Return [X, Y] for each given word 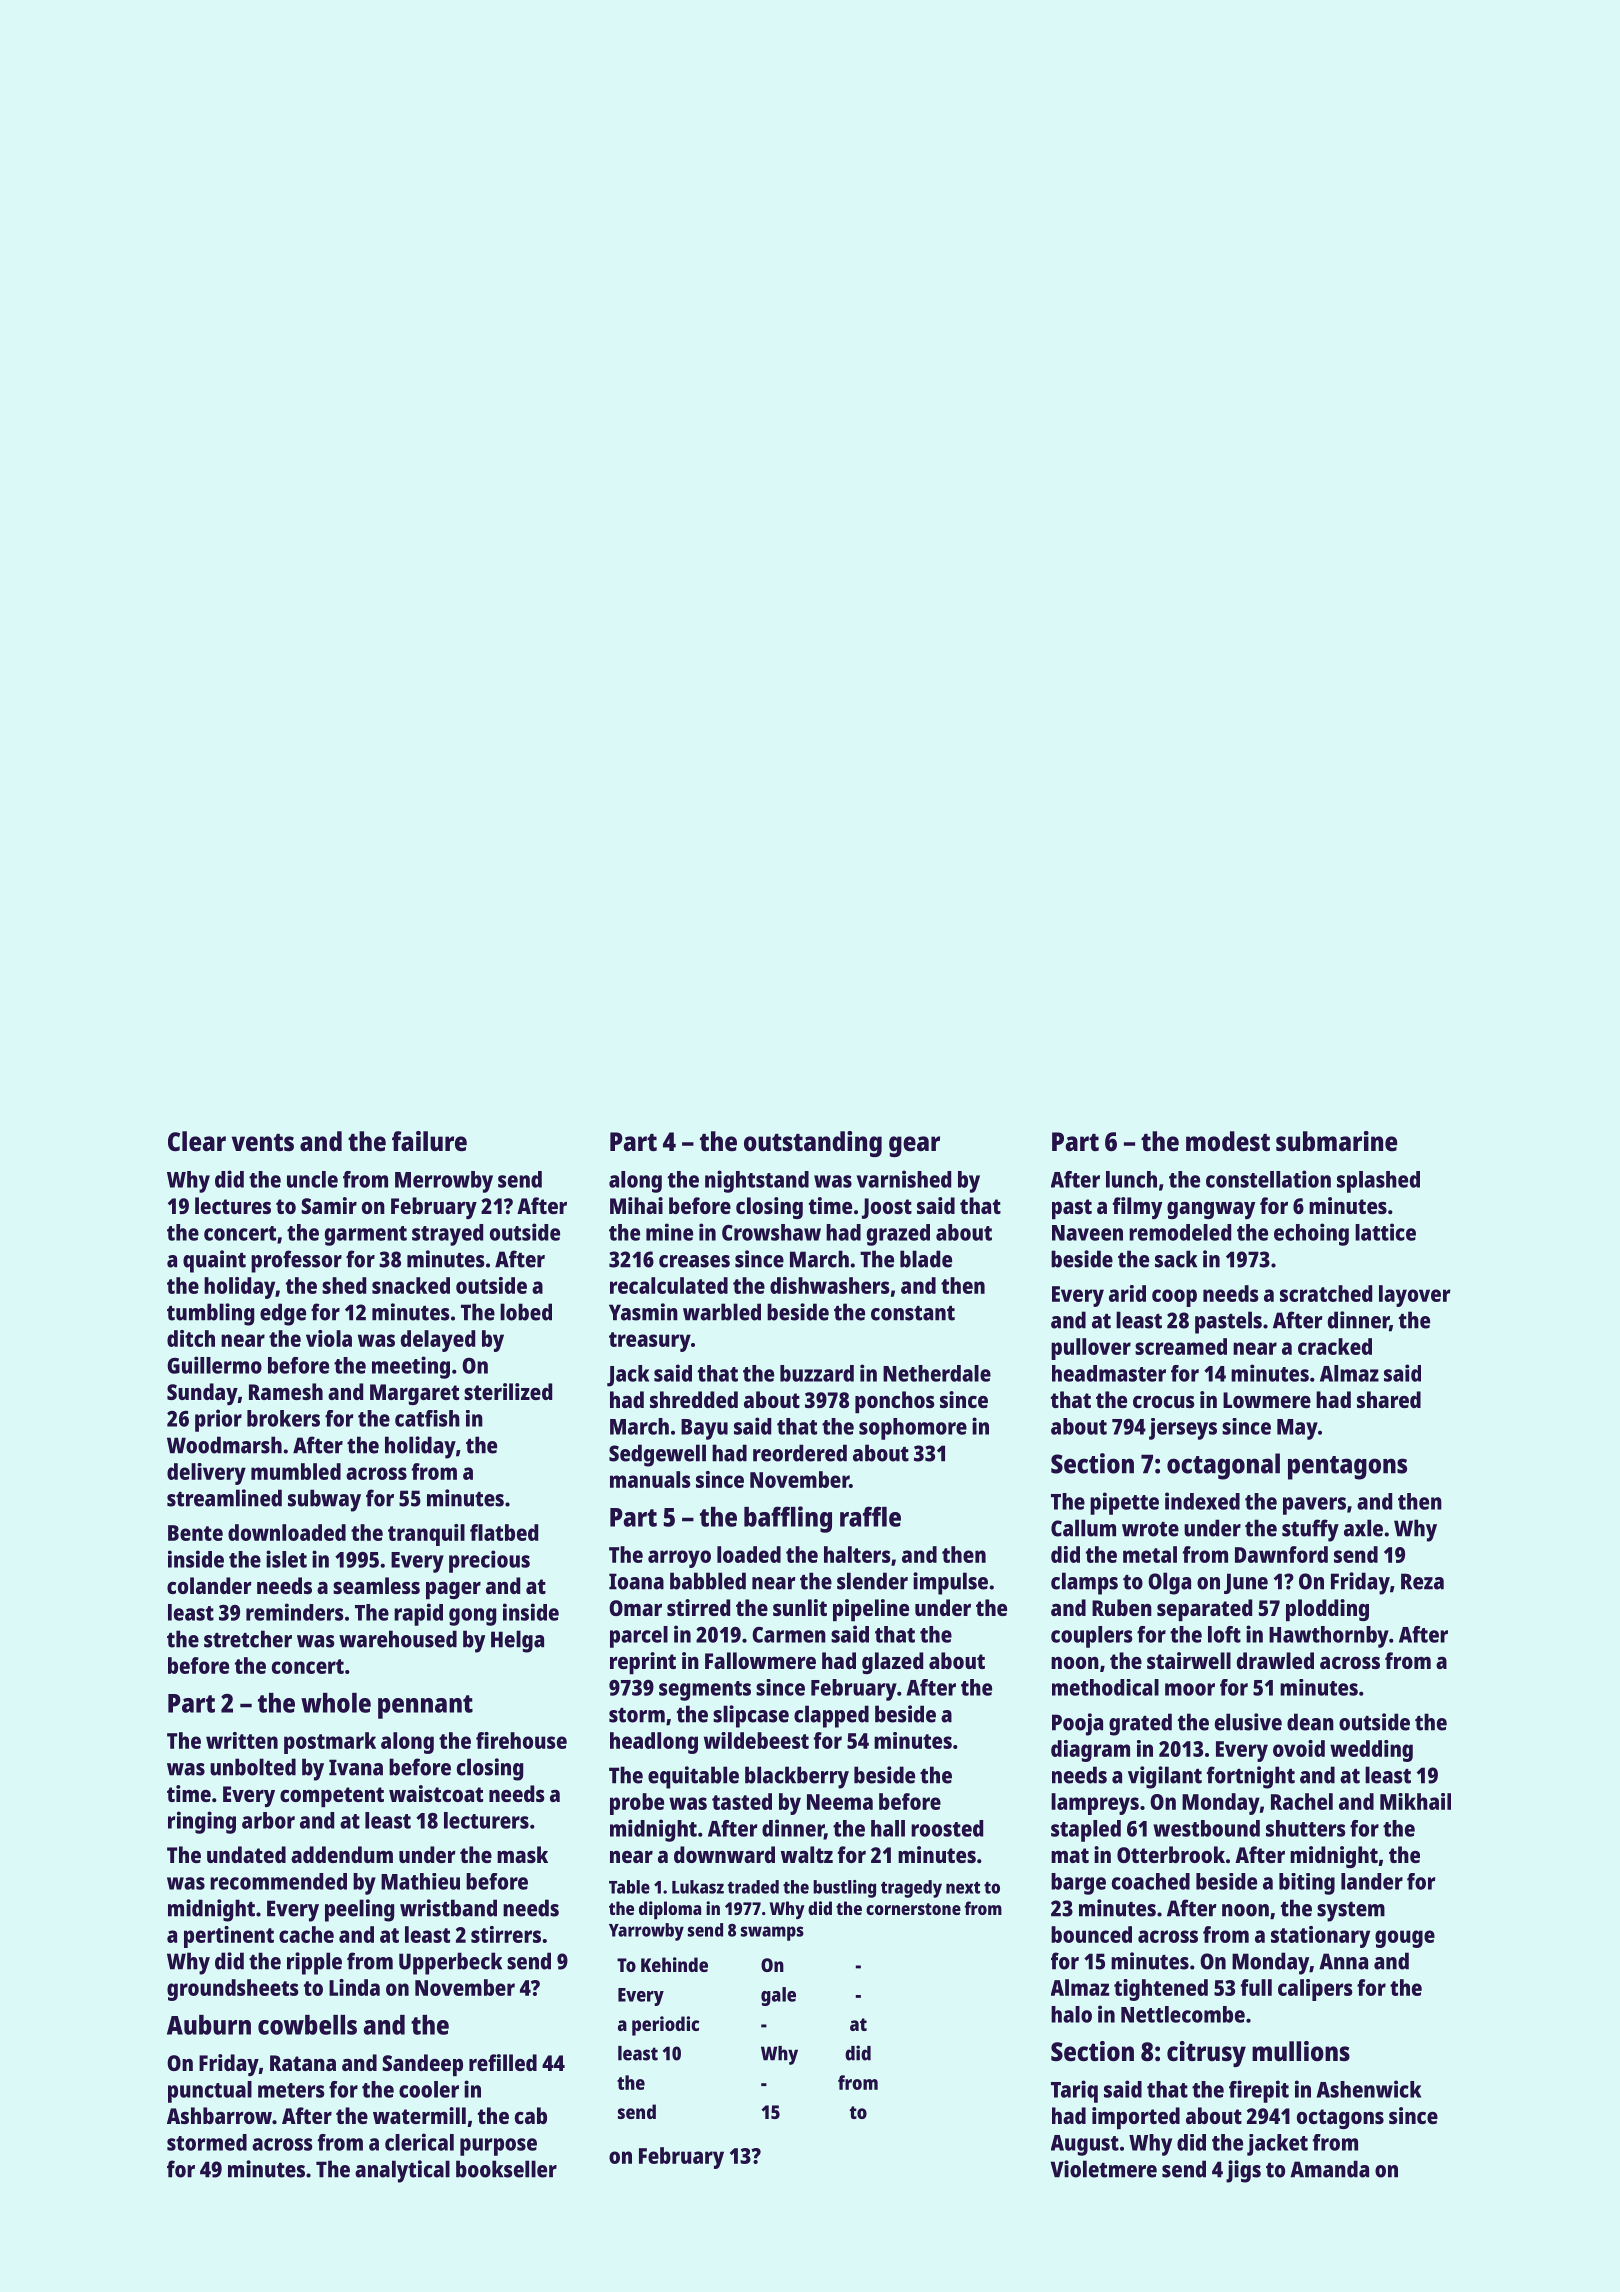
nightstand [757, 1181]
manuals [650, 1479]
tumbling [210, 1314]
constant [913, 1313]
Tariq [1074, 2091]
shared [1389, 1399]
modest [1228, 1141]
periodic [665, 2026]
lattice [1385, 1232]
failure [429, 1141]
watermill [419, 2115]
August [1085, 2145]
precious [489, 1561]
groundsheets [233, 1990]
